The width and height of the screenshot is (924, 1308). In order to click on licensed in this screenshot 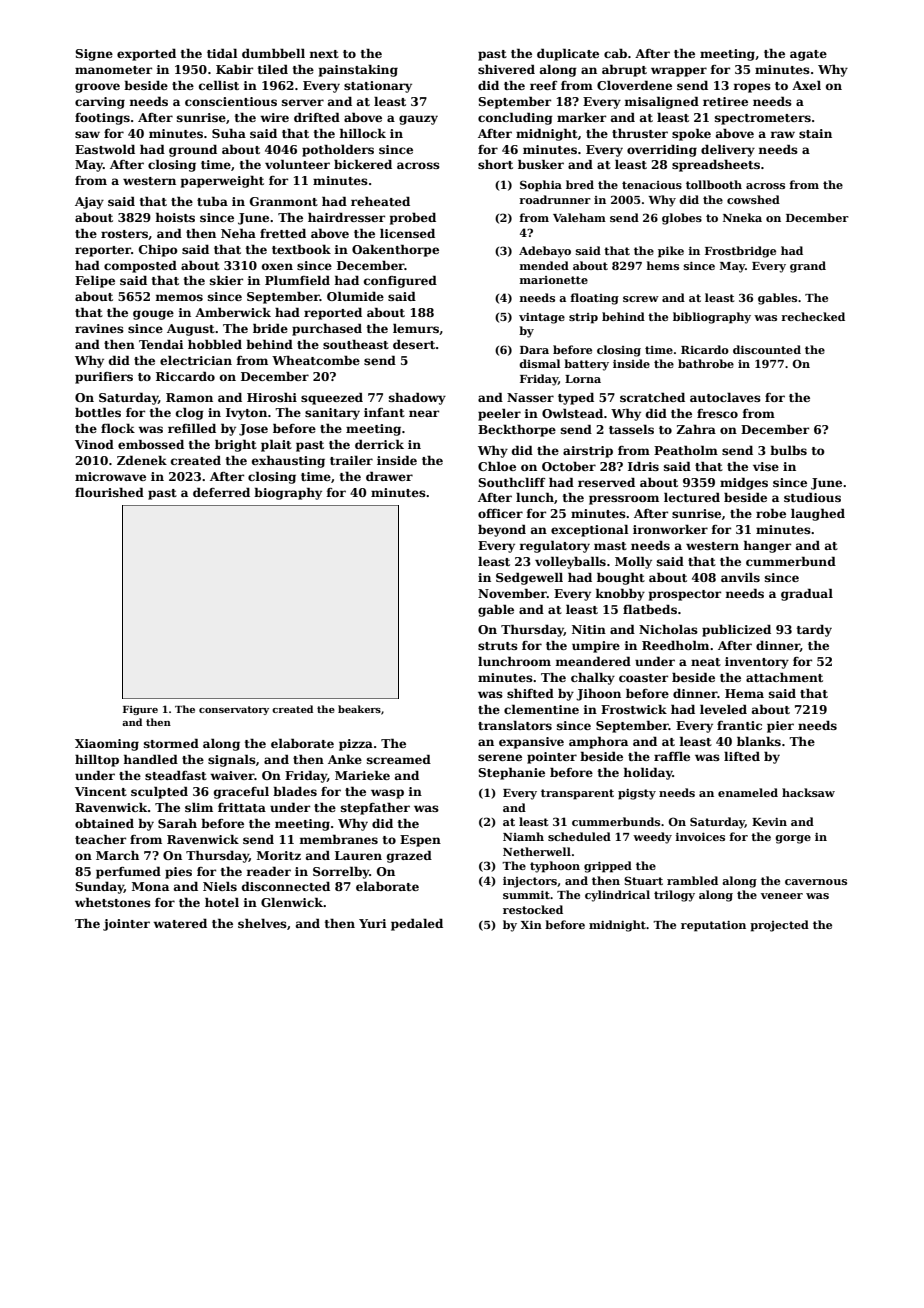, I will do `click(407, 233)`.
